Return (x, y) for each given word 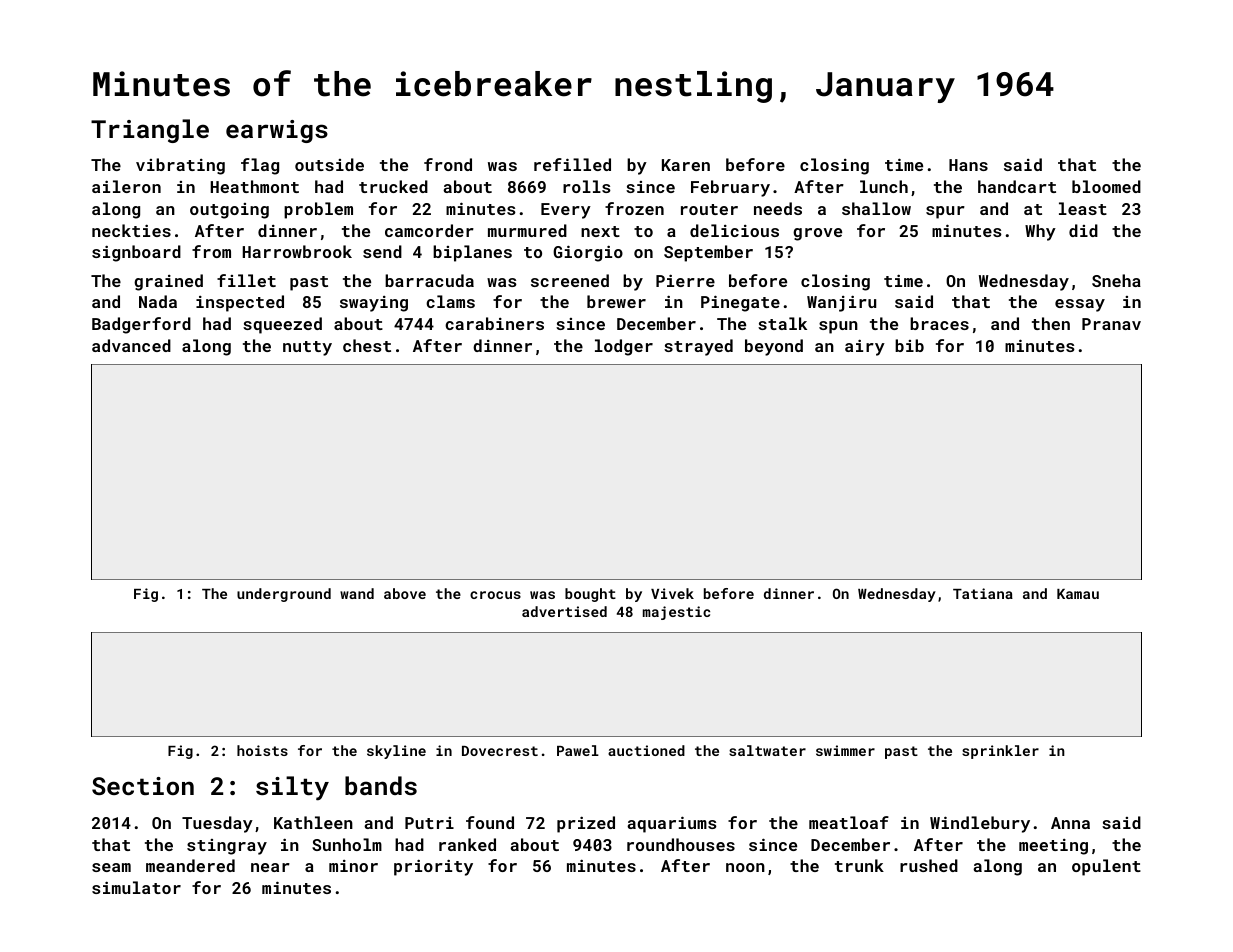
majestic (676, 613)
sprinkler (1000, 752)
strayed (698, 347)
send (382, 251)
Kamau (1078, 594)
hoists (262, 750)
